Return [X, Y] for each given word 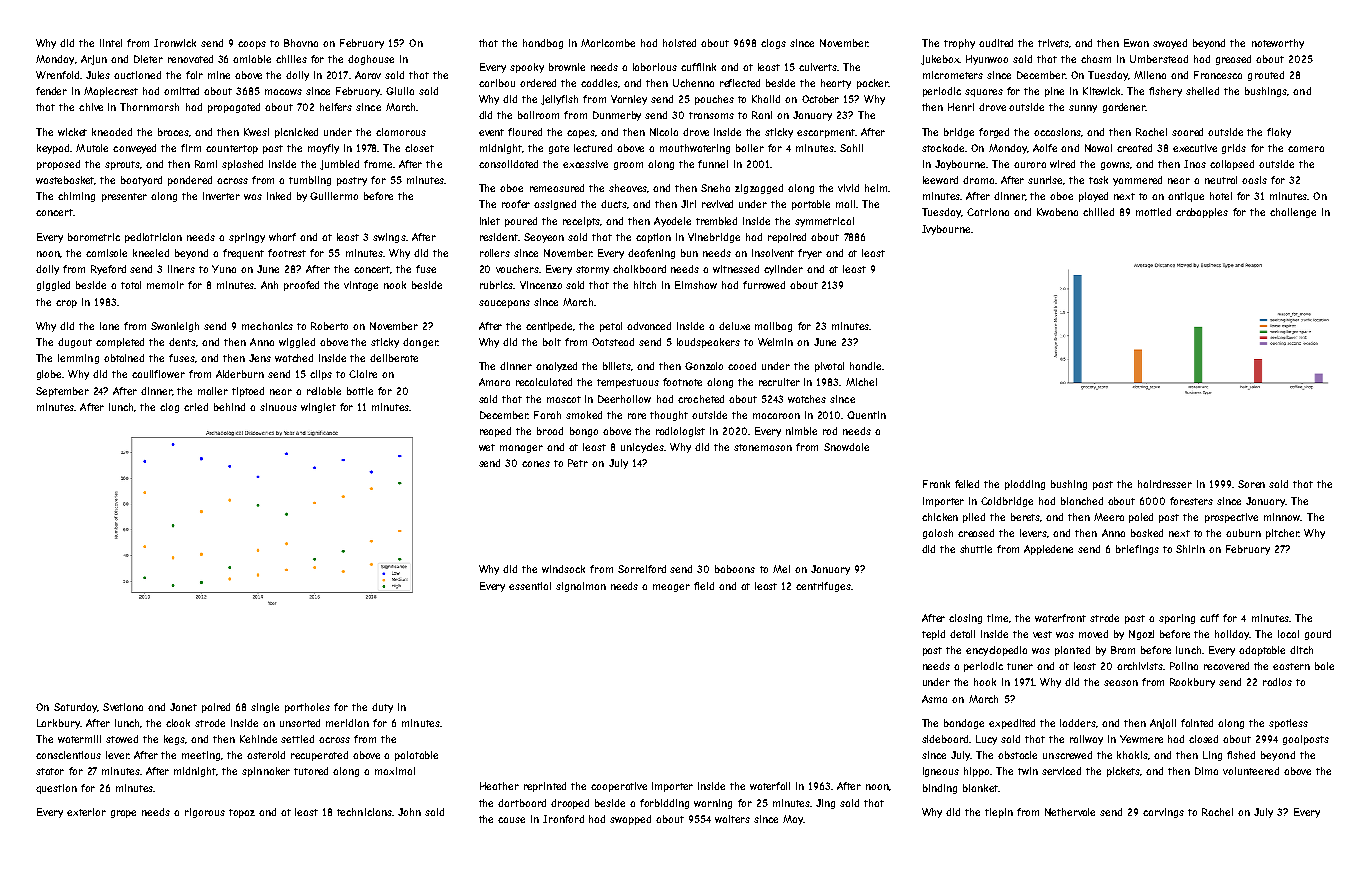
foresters [1191, 501]
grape [123, 814]
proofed [301, 286]
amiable [252, 59]
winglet [318, 408]
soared [1187, 132]
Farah [547, 415]
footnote [682, 382]
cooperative [619, 787]
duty [382, 708]
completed [120, 343]
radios [1277, 682]
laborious [655, 67]
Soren [1251, 484]
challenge [1293, 213]
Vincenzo [541, 285]
